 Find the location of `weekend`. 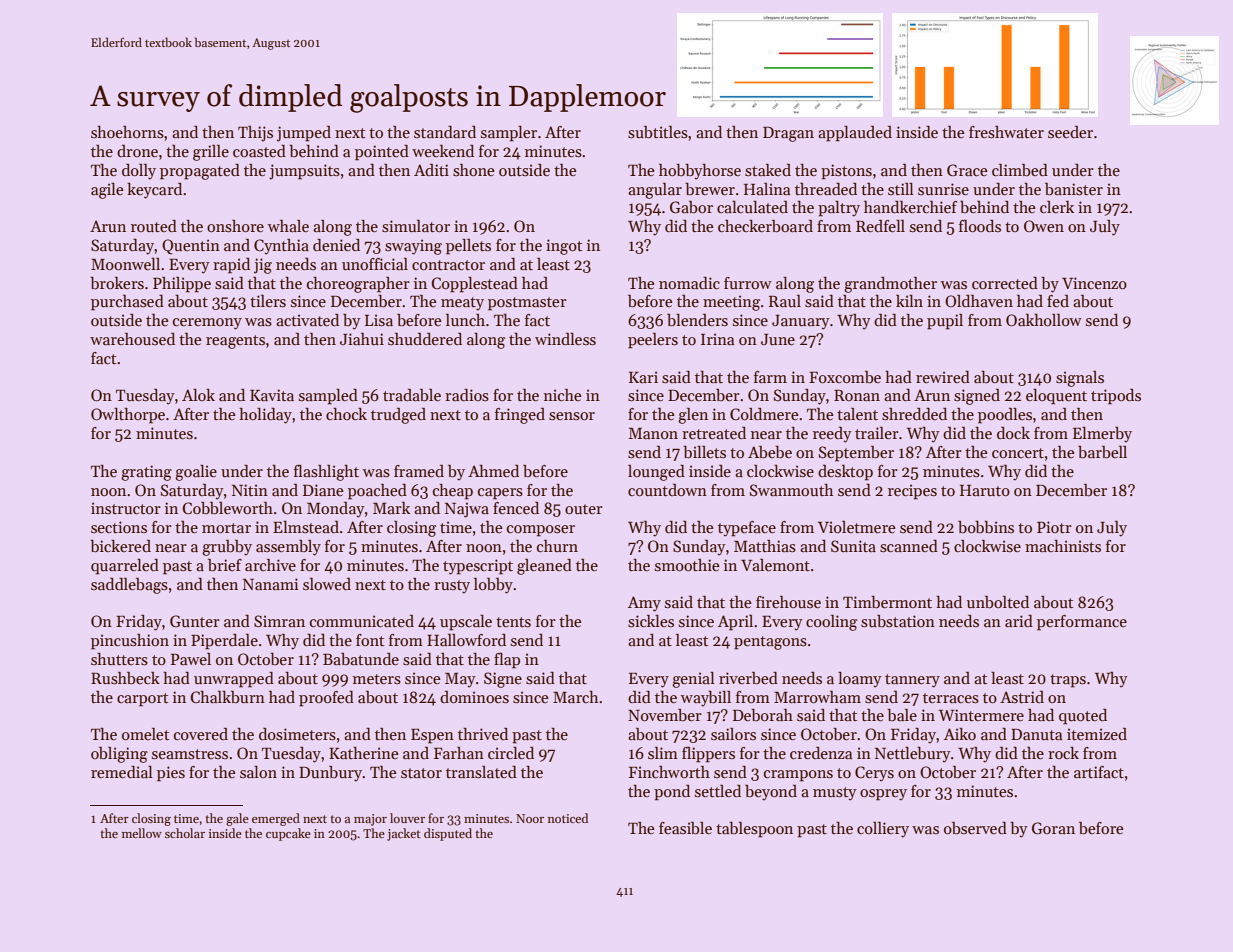

weekend is located at coordinates (443, 151).
